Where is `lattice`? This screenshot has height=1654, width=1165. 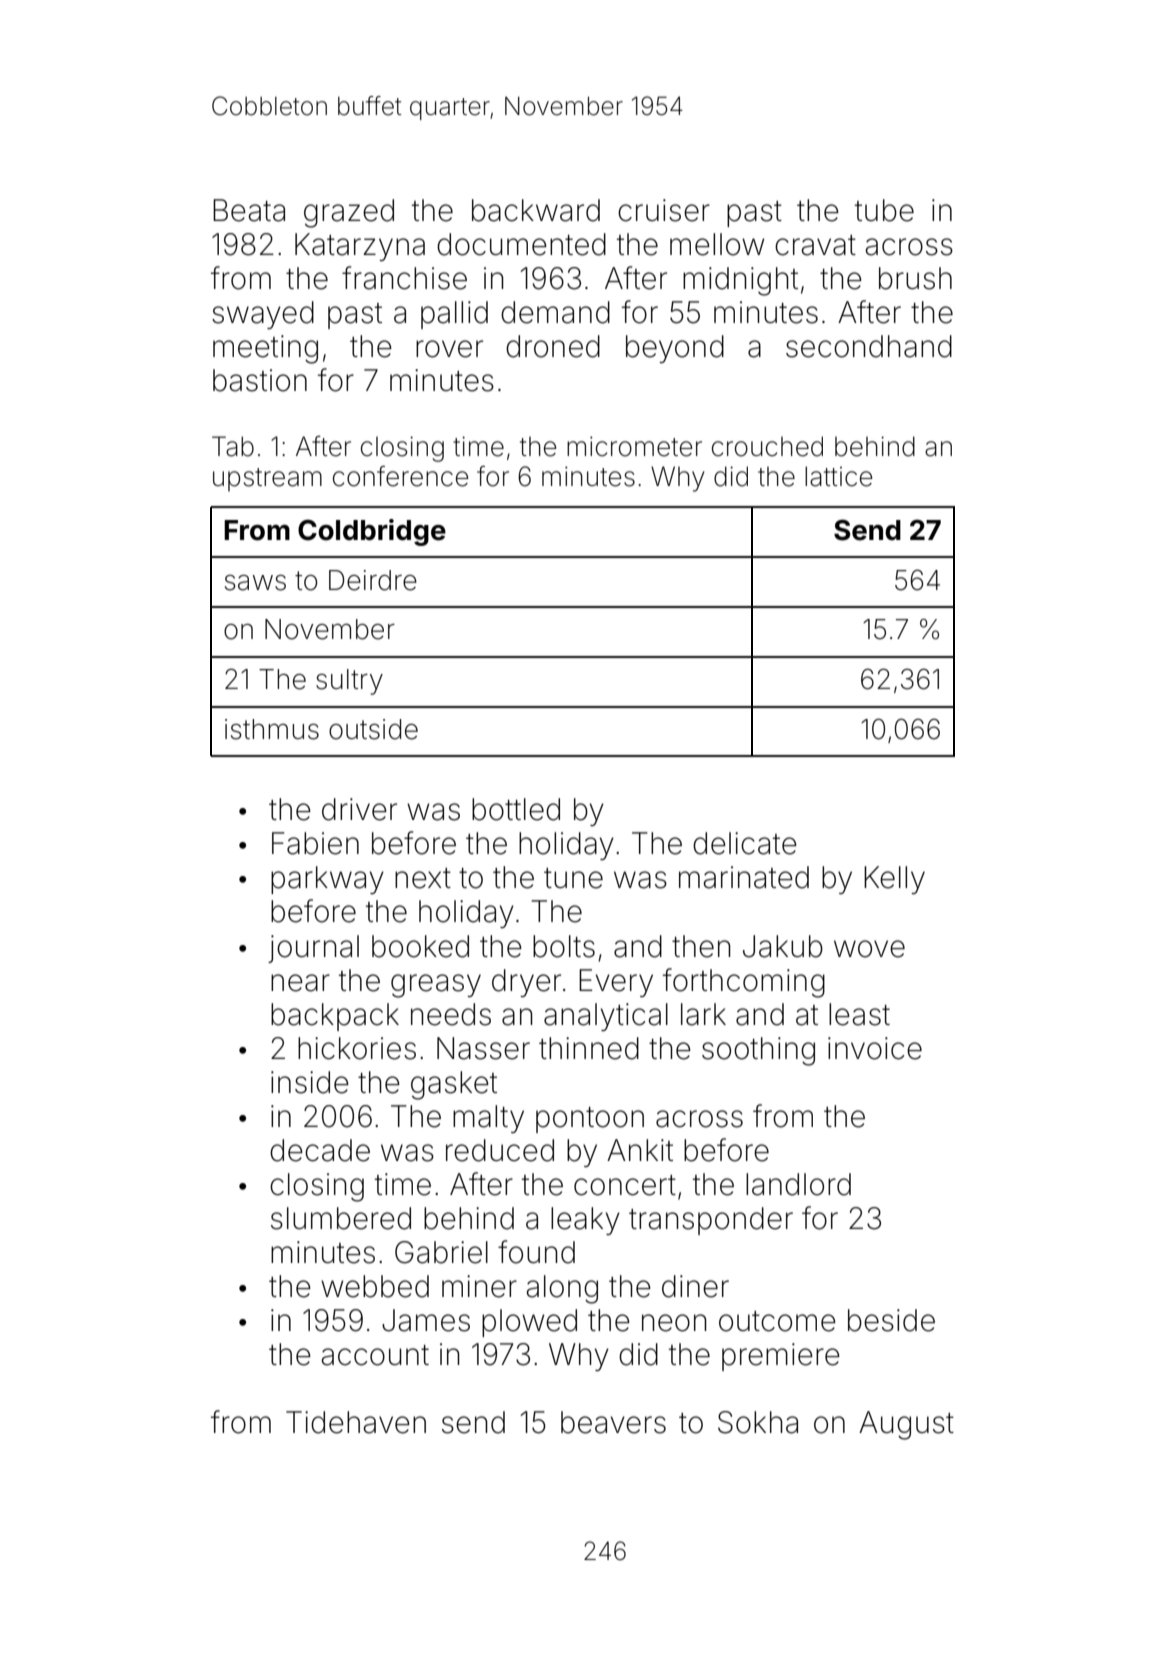
lattice is located at coordinates (838, 476).
